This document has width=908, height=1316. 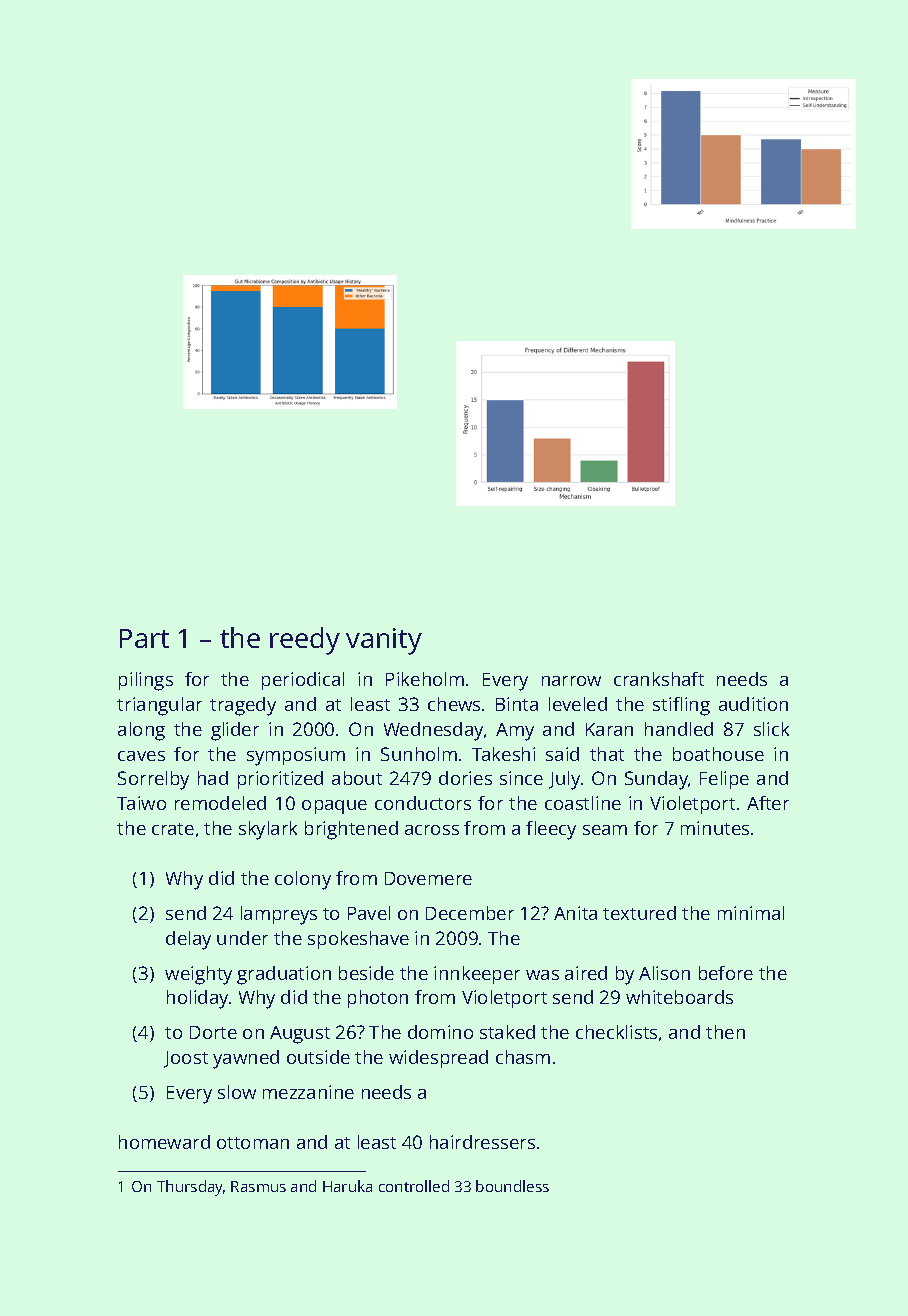 What do you see at coordinates (659, 679) in the document?
I see `crankshaft` at bounding box center [659, 679].
